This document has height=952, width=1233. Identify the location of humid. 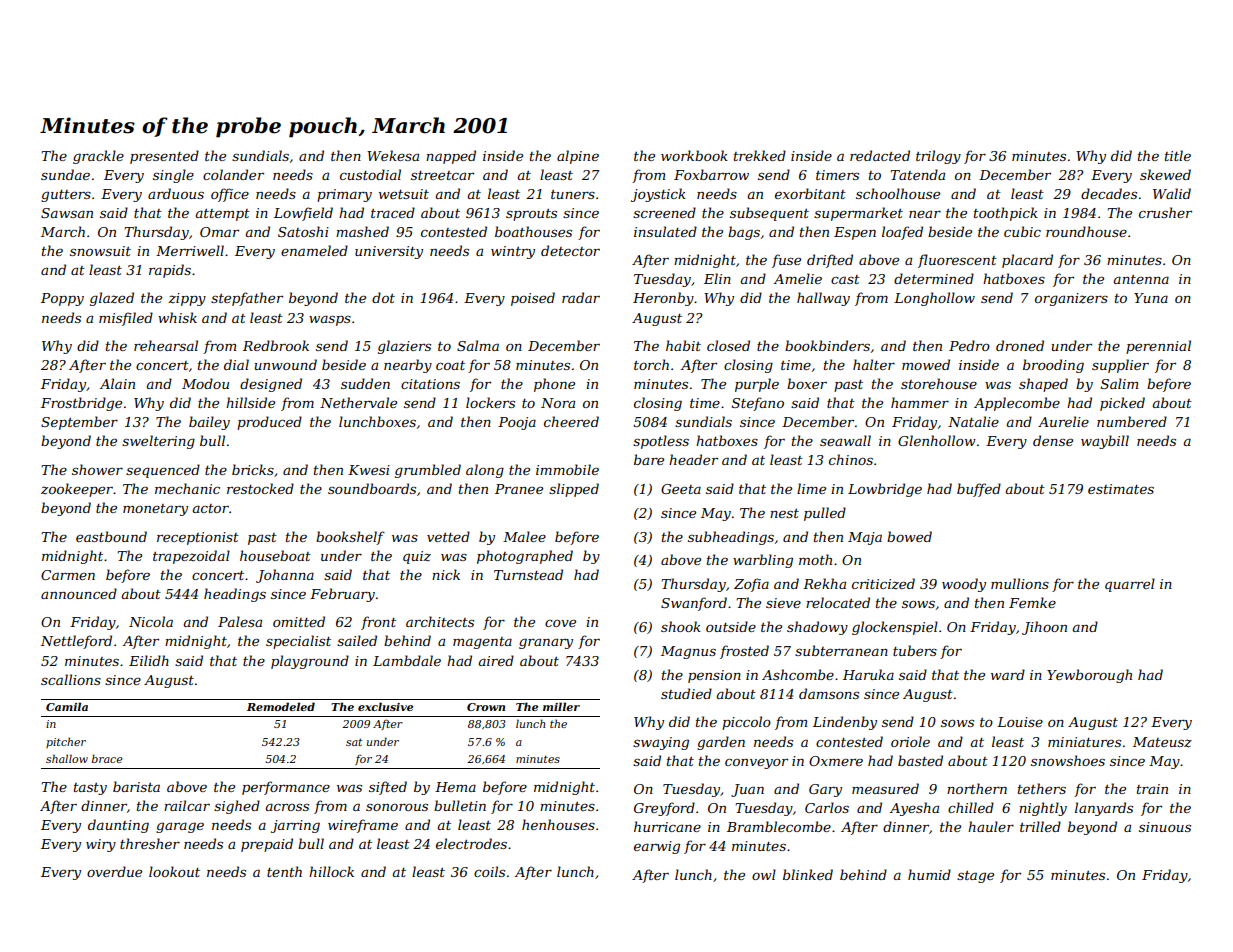
(929, 874).
